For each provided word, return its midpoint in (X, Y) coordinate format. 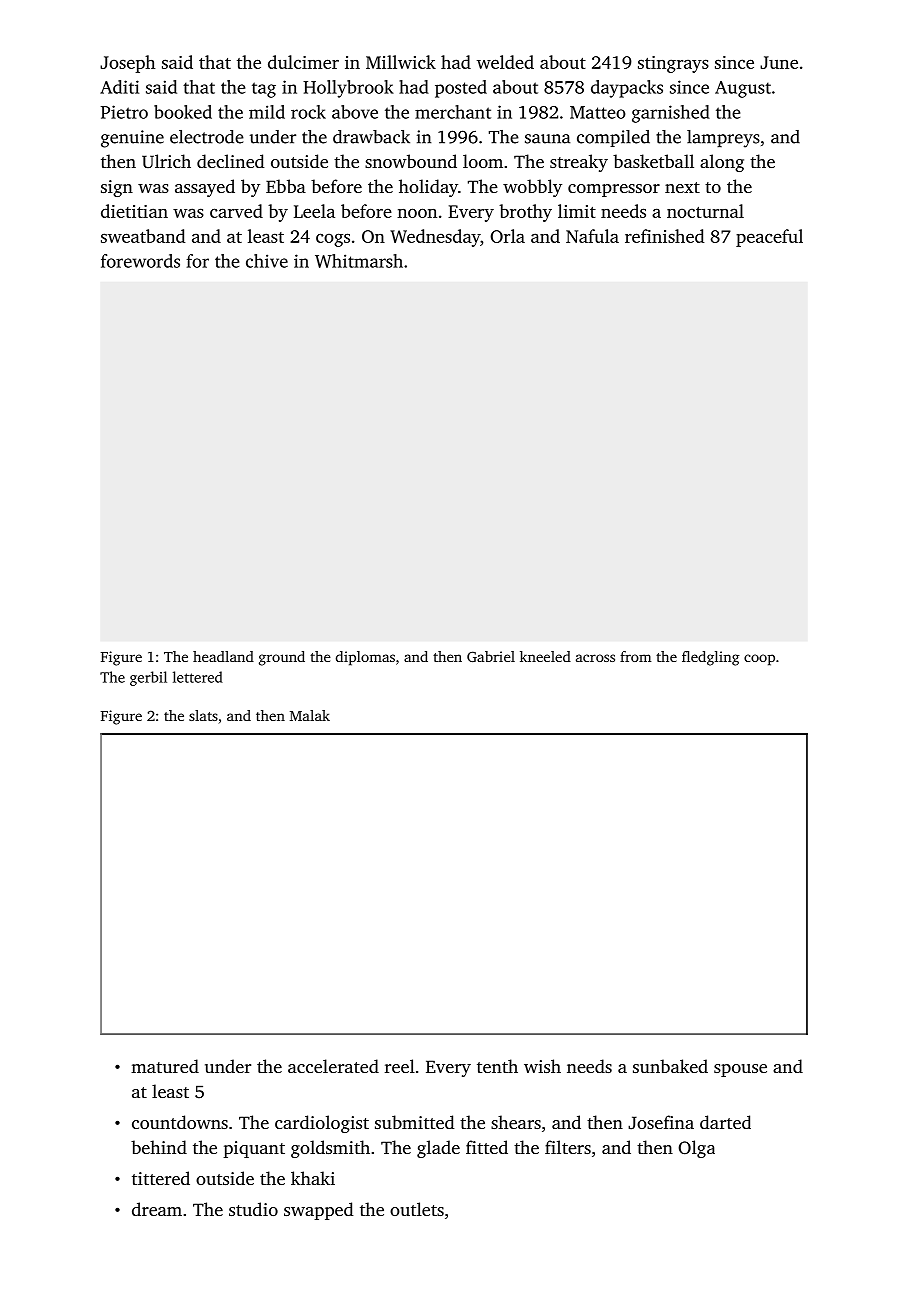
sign (117, 188)
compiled (613, 138)
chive (267, 261)
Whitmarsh (359, 261)
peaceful (769, 238)
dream (157, 1209)
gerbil (148, 678)
